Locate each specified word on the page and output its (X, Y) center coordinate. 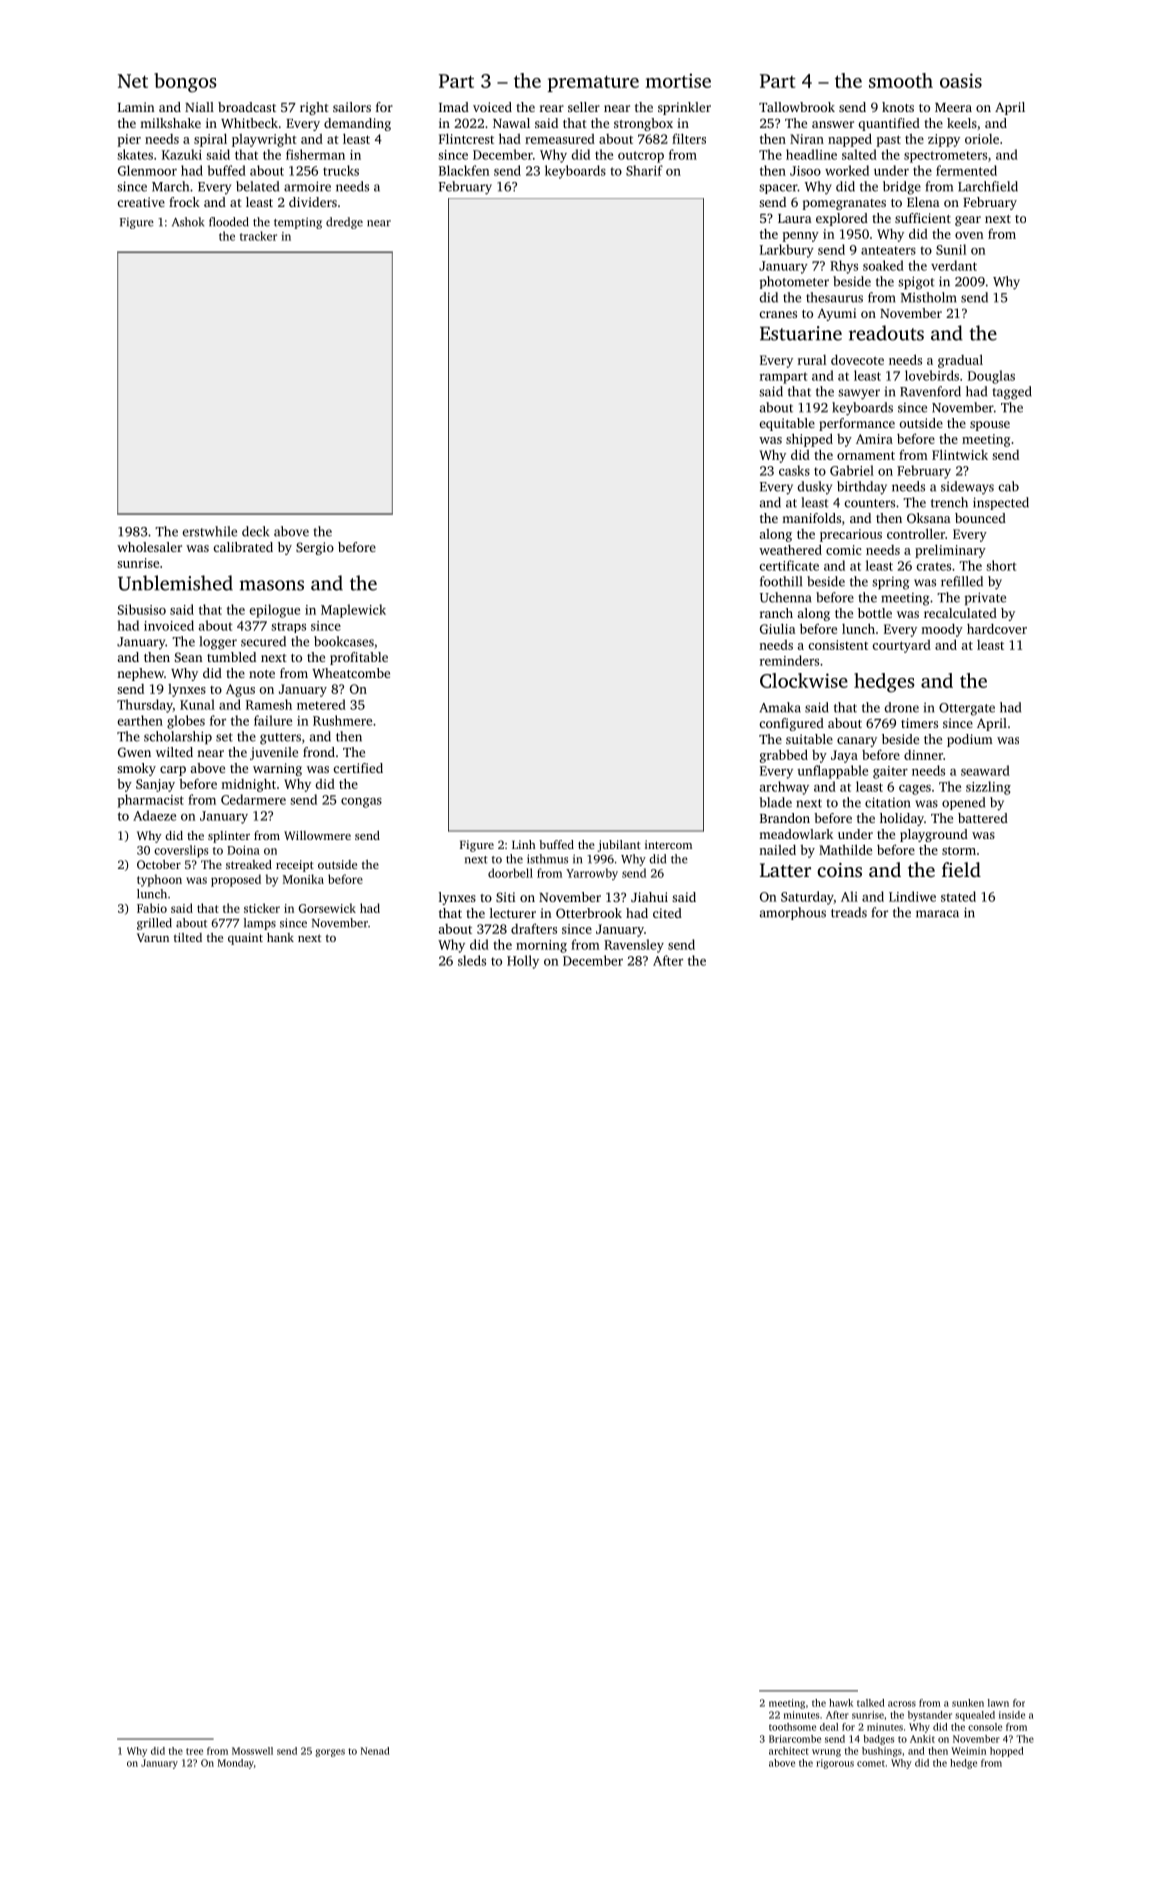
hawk (841, 1703)
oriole (982, 139)
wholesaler (149, 547)
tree (194, 1751)
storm (959, 850)
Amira (874, 439)
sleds (472, 960)
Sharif (644, 170)
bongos (185, 83)
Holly (523, 962)
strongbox (643, 124)
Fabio (152, 908)
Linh (524, 844)
